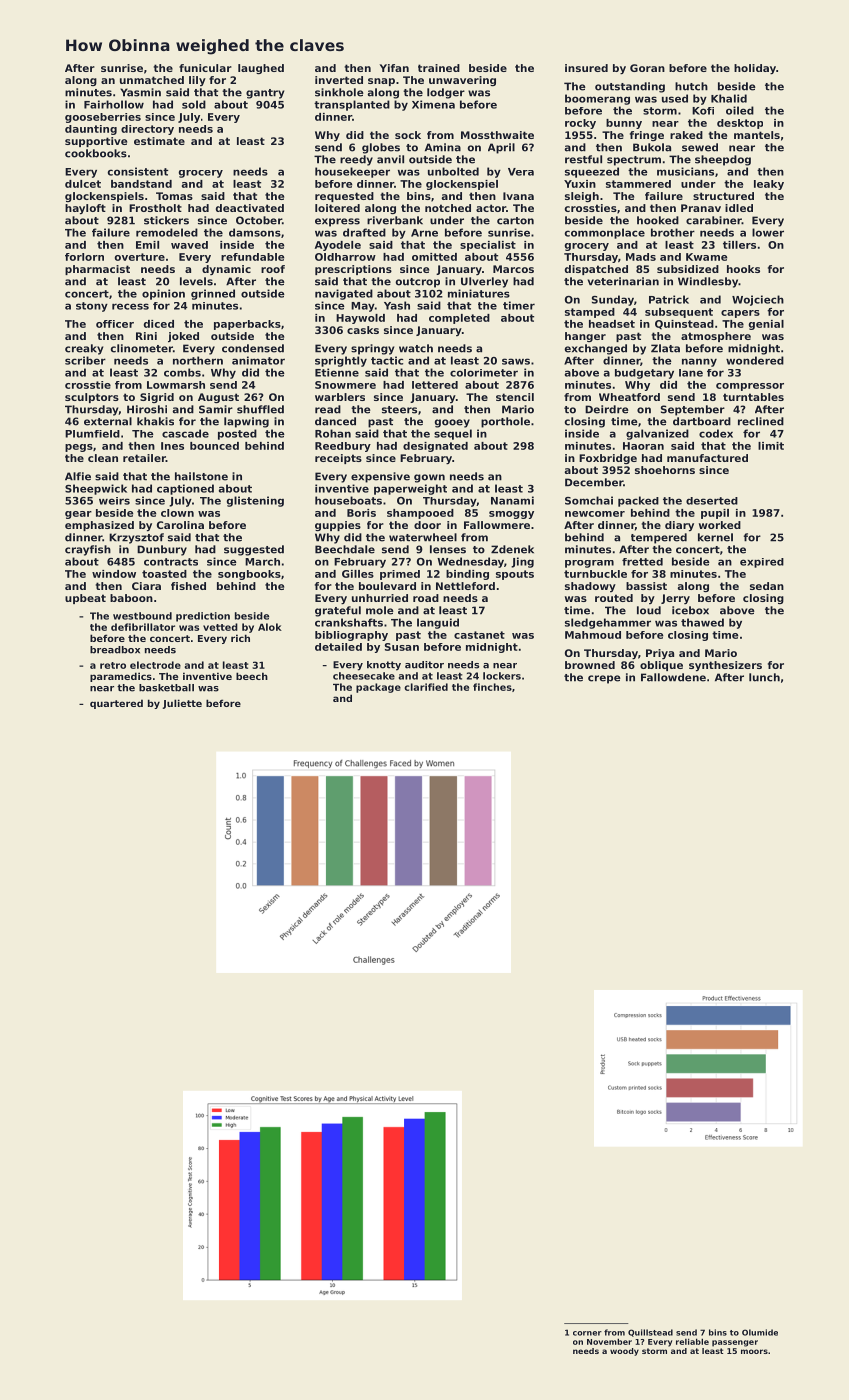 This screenshot has width=849, height=1400. Describe the element at coordinates (769, 185) in the screenshot. I see `leaky` at that location.
